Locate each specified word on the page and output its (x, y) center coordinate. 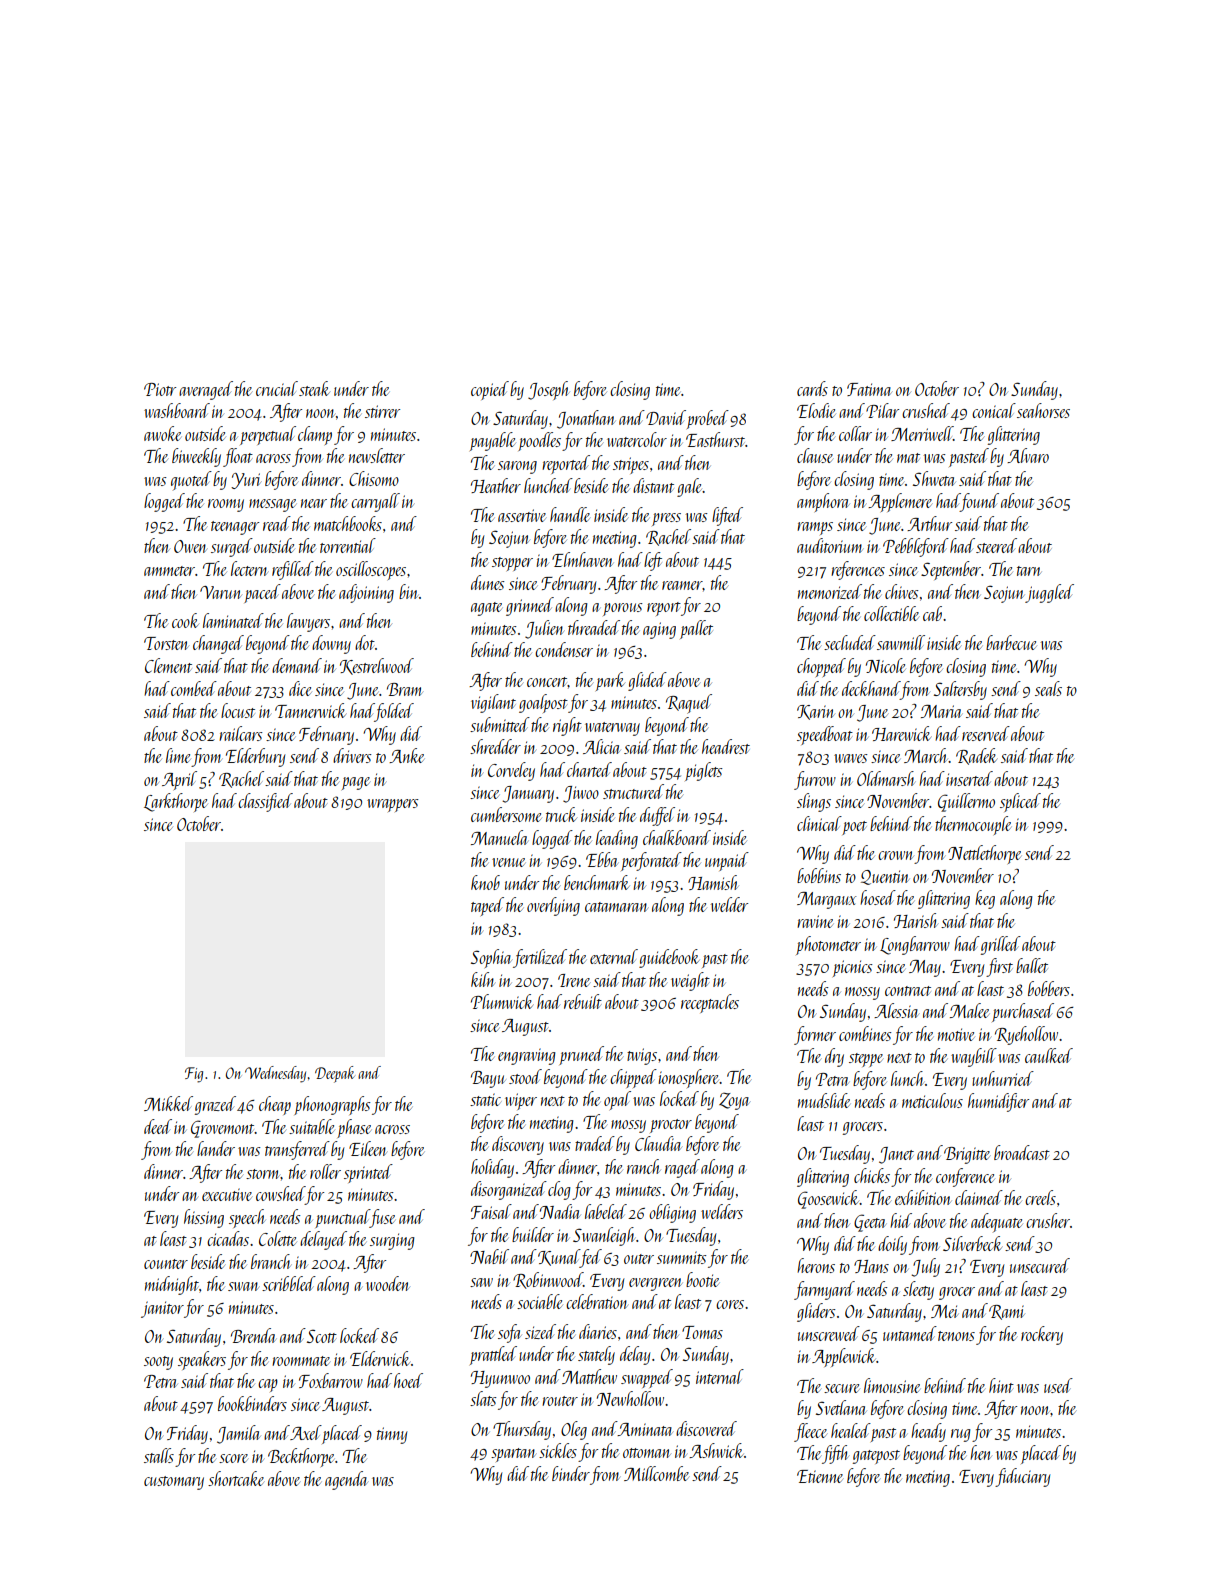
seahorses (1043, 410)
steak (314, 388)
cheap (275, 1105)
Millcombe (656, 1473)
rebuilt (583, 1001)
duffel (657, 816)
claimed (979, 1197)
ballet (1032, 965)
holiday (492, 1168)
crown (896, 855)
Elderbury (255, 757)
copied (490, 390)
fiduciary (1022, 1477)
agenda (346, 1480)
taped (487, 906)
